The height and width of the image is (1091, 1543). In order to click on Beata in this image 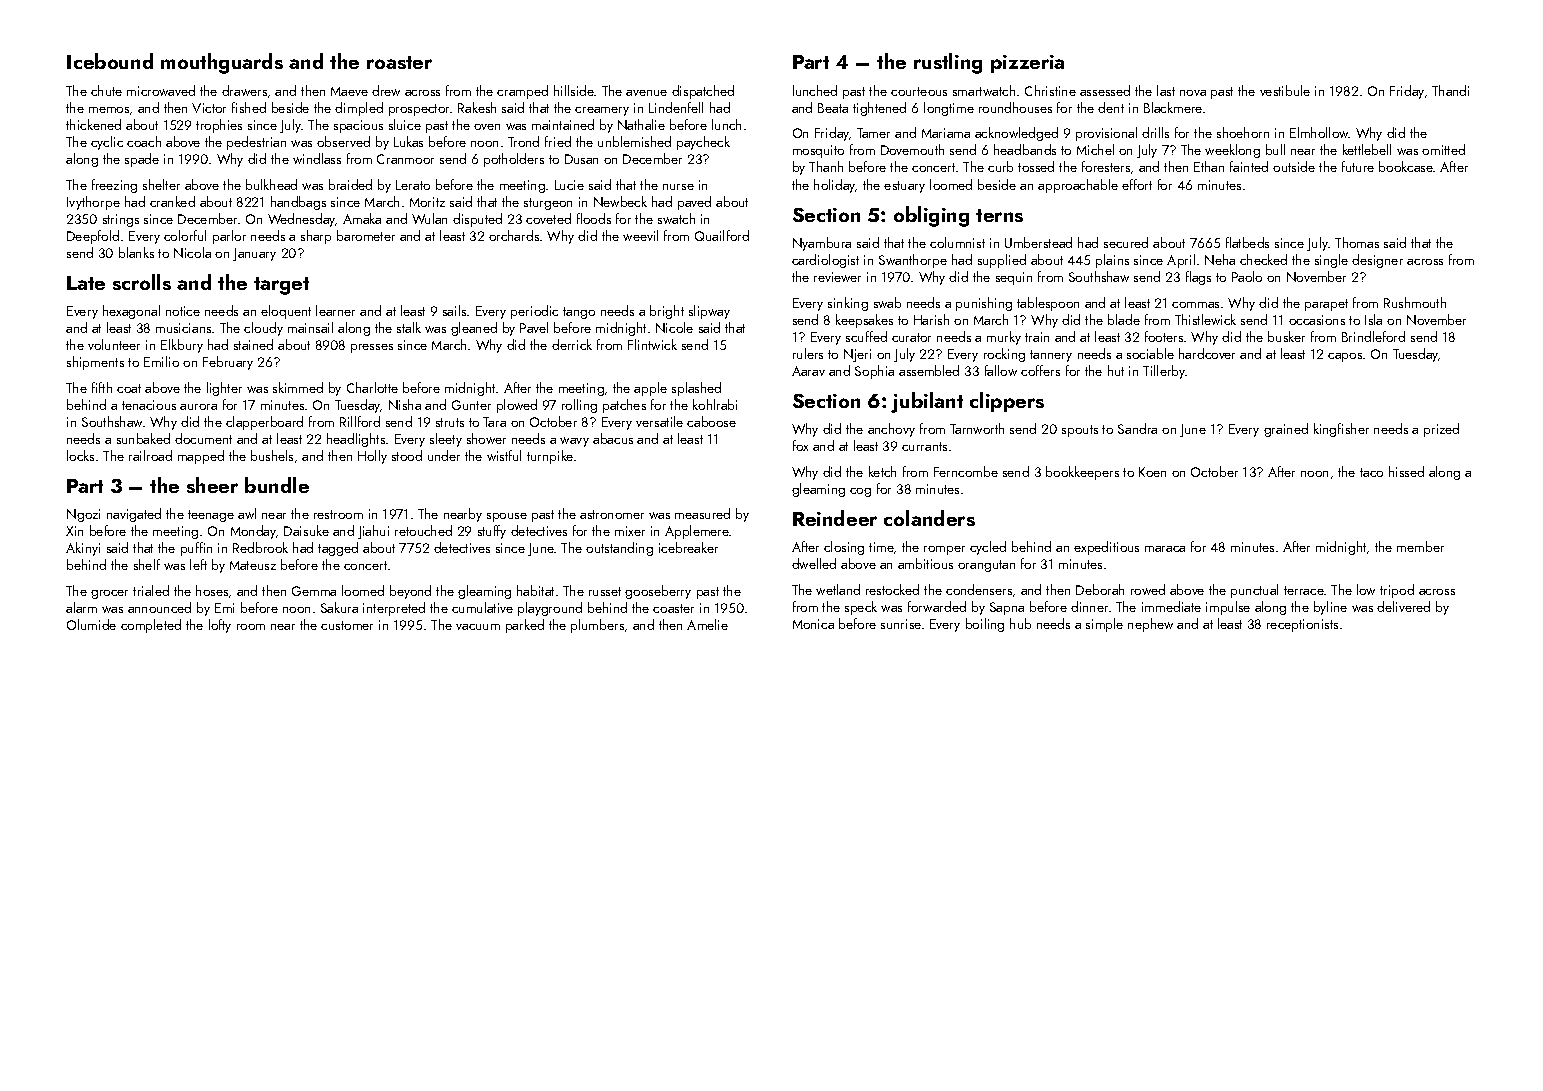, I will do `click(833, 108)`.
